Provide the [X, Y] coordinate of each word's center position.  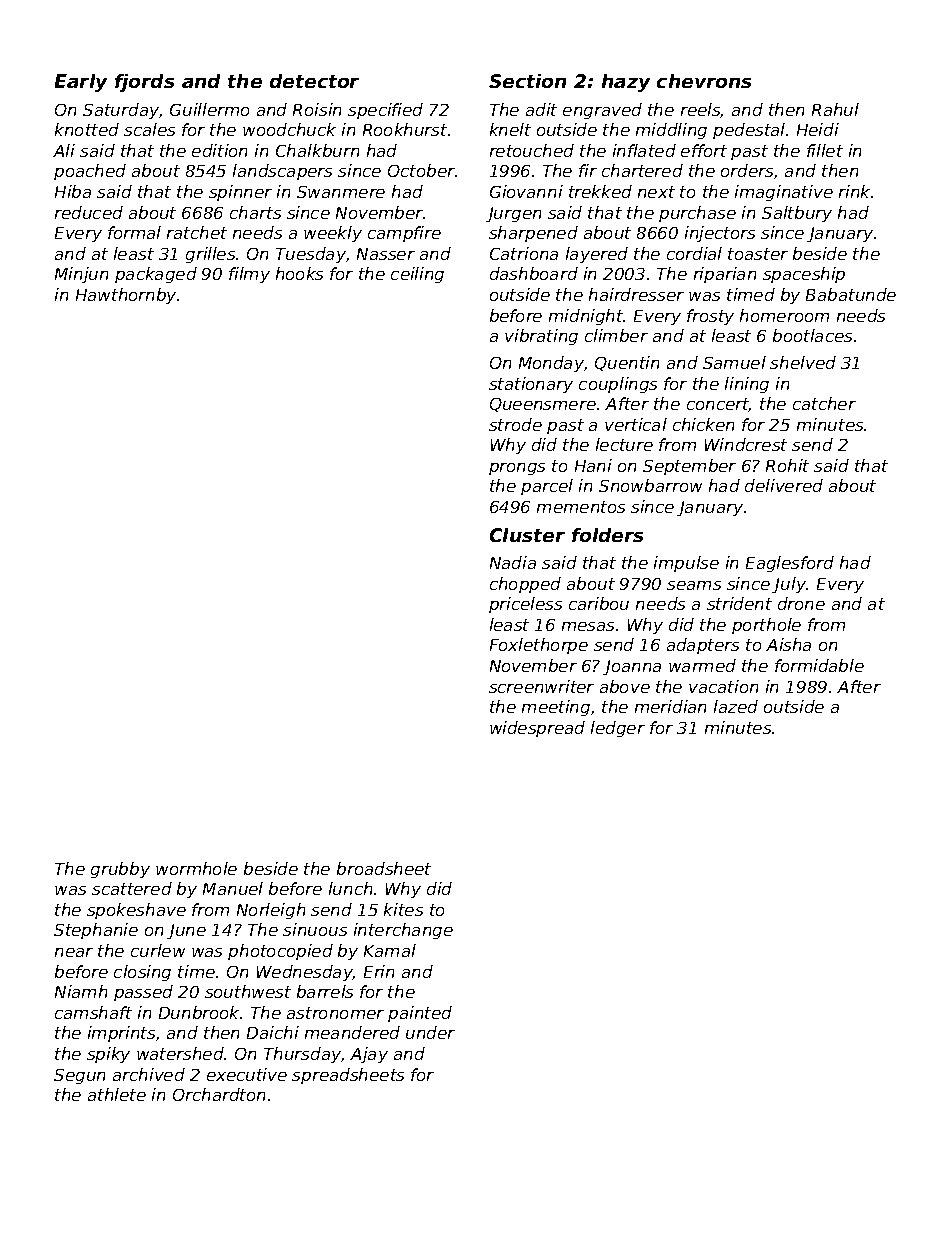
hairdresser [636, 294]
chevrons [704, 81]
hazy [626, 83]
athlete [117, 1094]
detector [314, 81]
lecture [624, 444]
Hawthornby [126, 296]
